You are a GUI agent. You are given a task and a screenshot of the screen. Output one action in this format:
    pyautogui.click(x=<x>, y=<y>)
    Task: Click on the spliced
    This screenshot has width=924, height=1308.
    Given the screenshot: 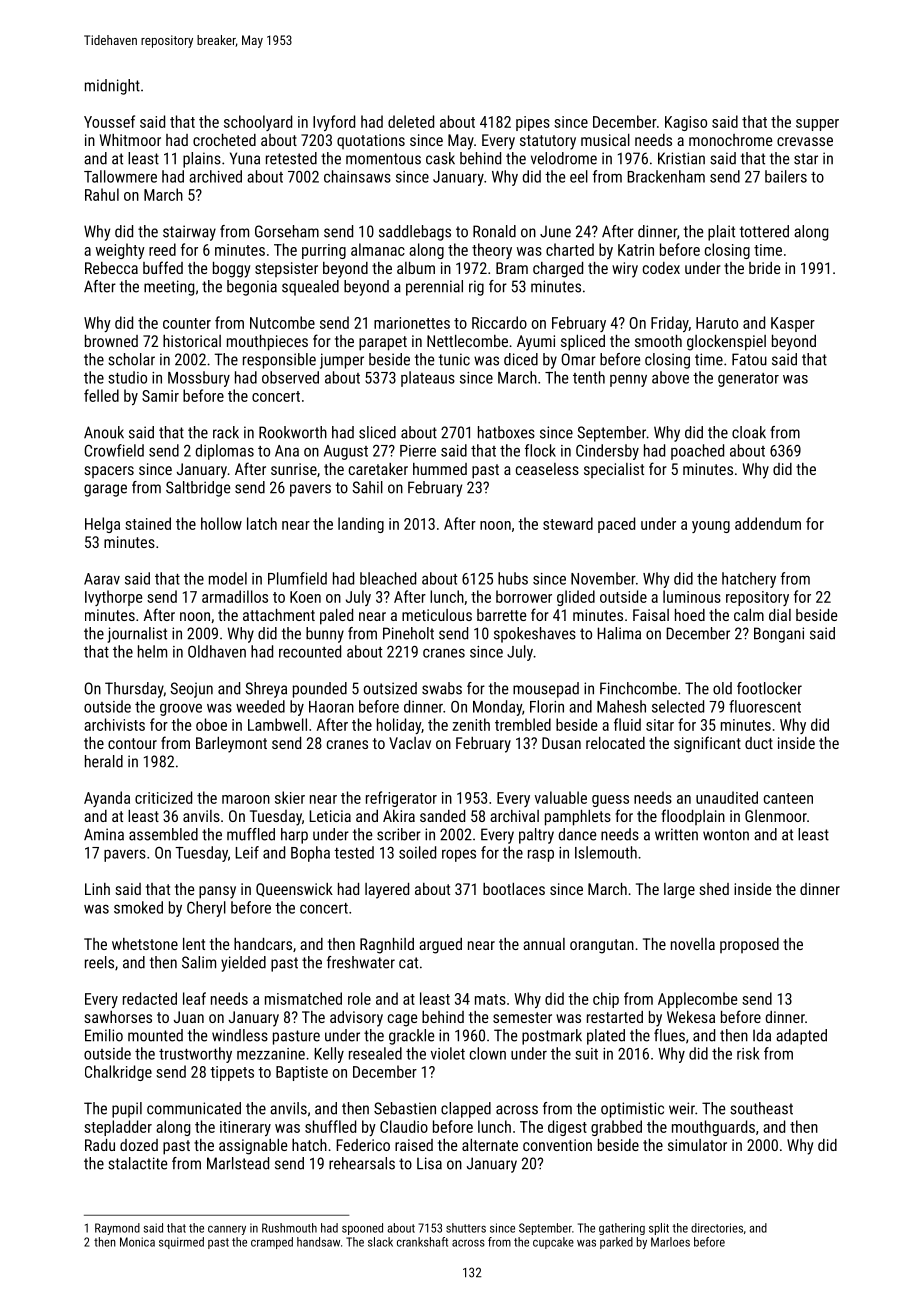 What is the action you would take?
    pyautogui.click(x=583, y=343)
